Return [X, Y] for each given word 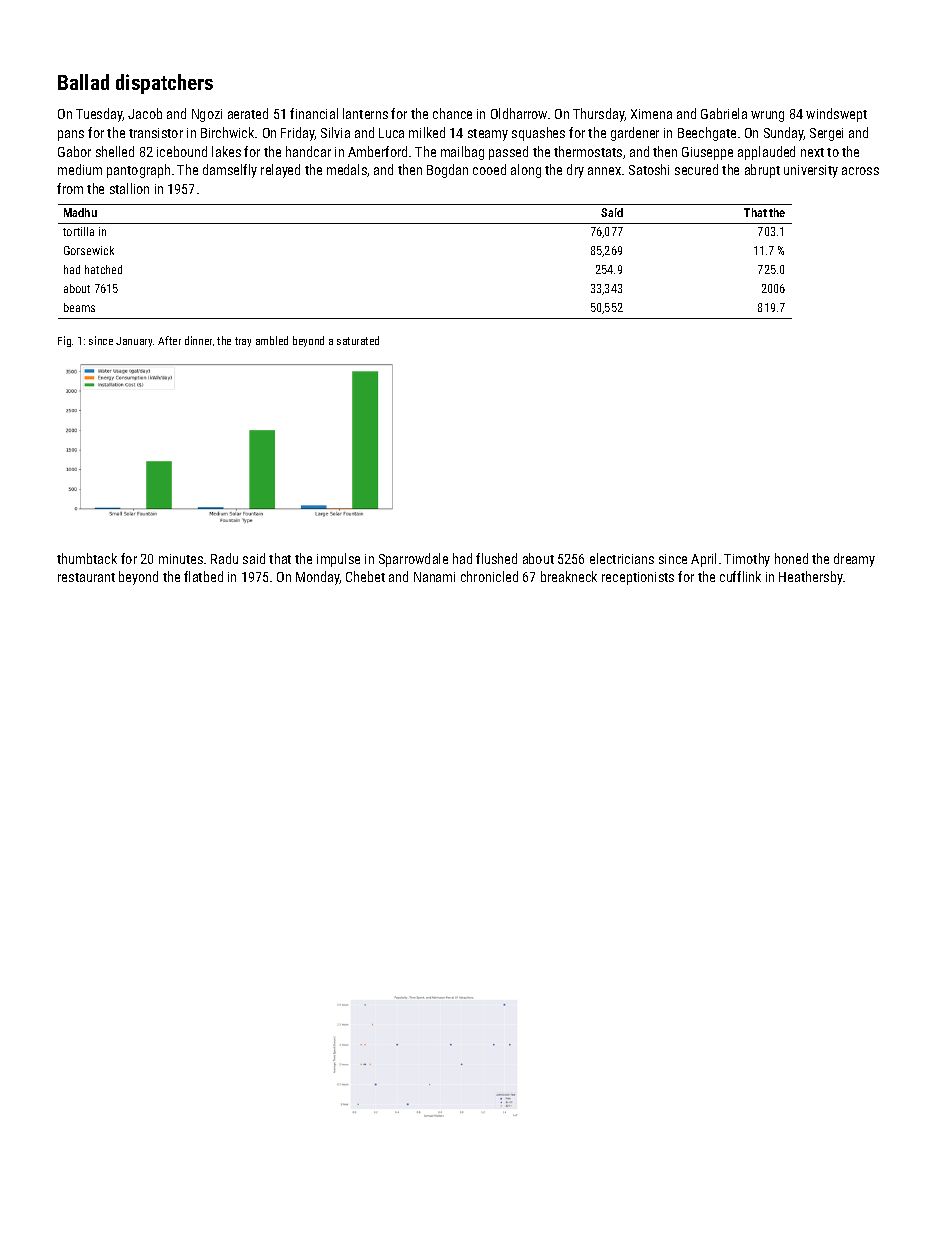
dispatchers [164, 84]
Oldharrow [519, 113]
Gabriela [724, 113]
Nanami [434, 577]
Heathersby [811, 578]
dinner [198, 340]
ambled [272, 340]
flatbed [203, 576]
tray [243, 342]
